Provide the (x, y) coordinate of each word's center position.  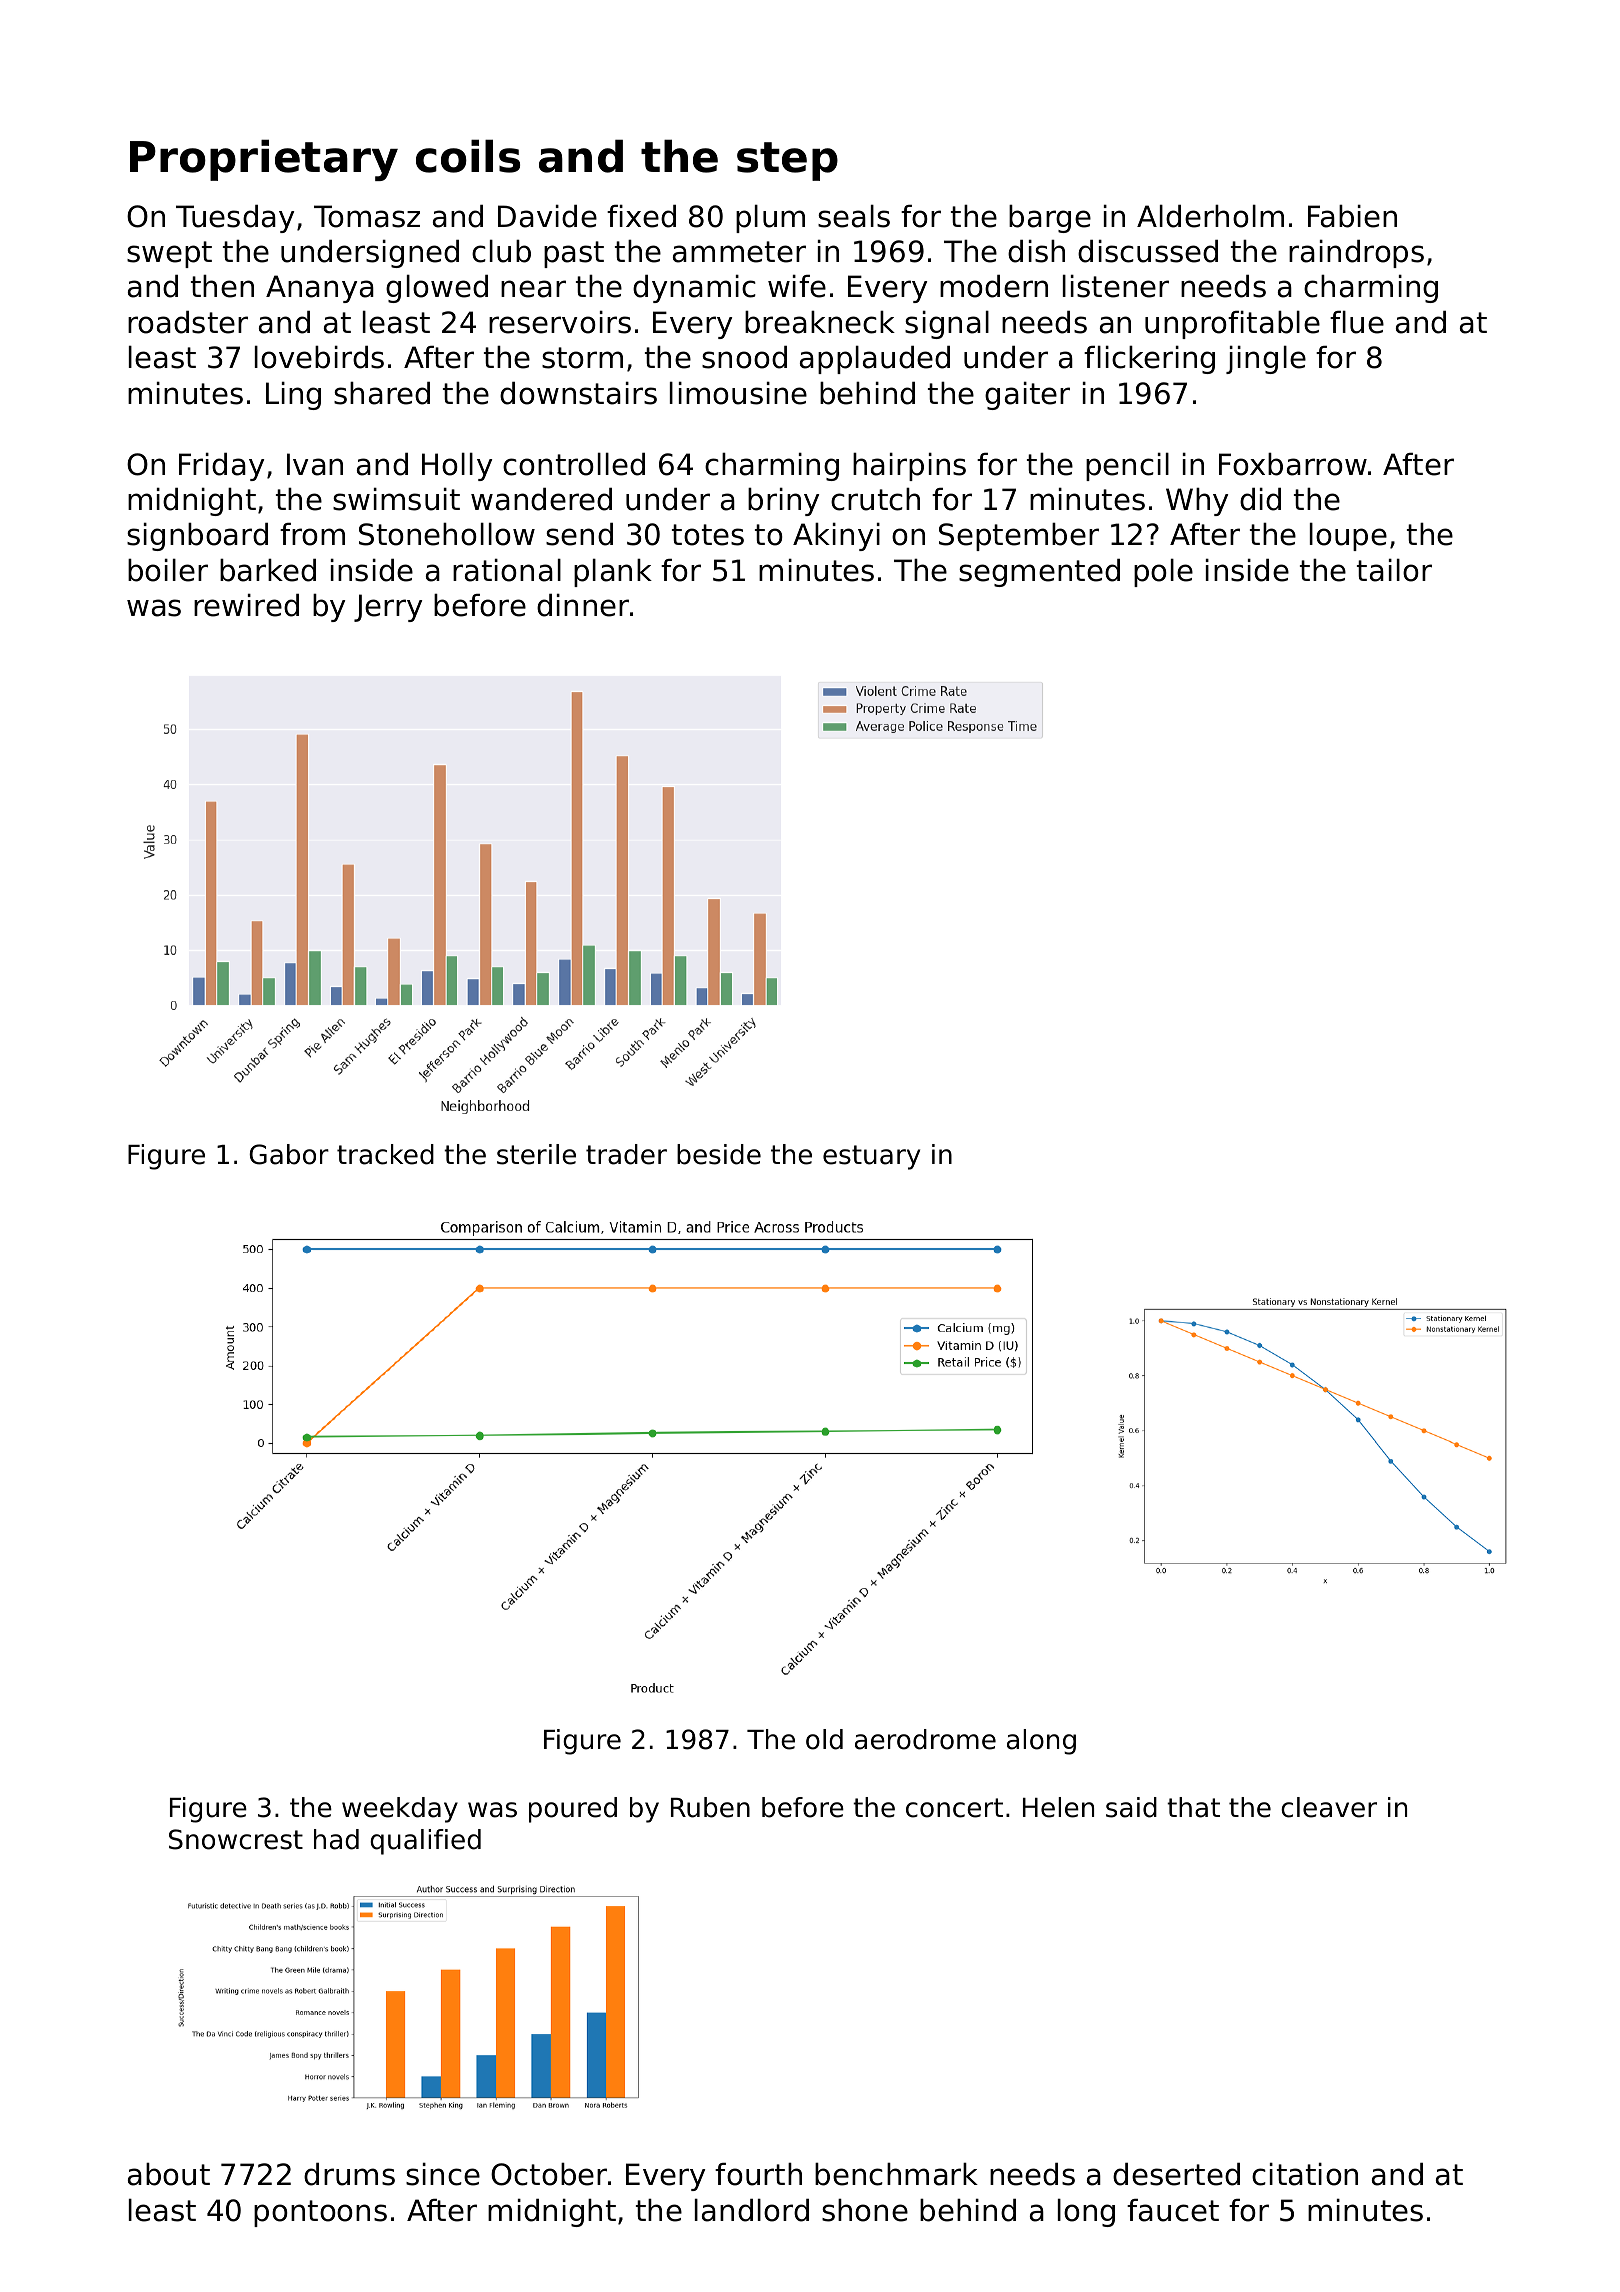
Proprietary (264, 160)
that (1193, 1807)
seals (854, 216)
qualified (425, 1842)
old (824, 1739)
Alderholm (1210, 216)
